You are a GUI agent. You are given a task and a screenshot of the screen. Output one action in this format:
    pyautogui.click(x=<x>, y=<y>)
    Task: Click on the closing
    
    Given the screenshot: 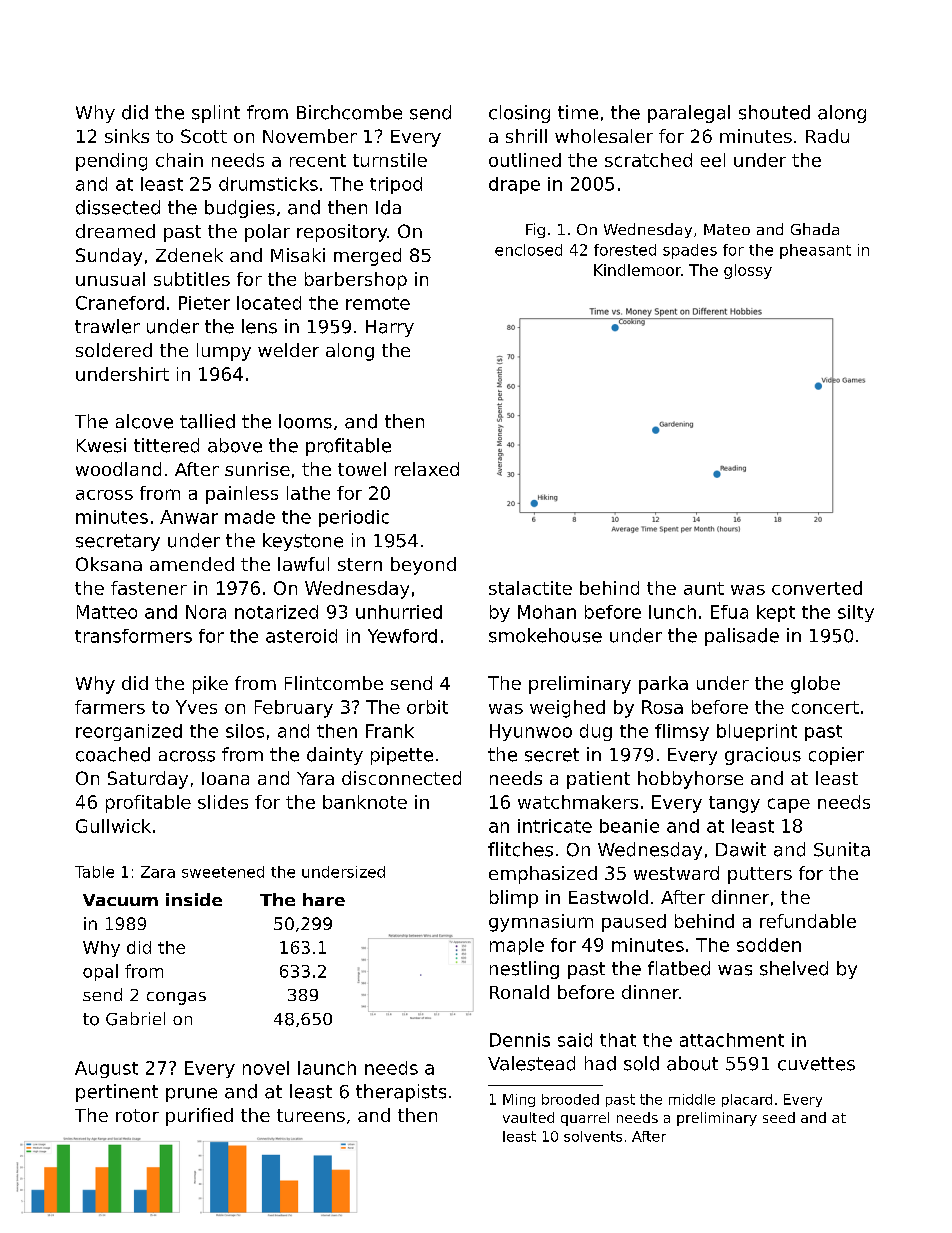 What is the action you would take?
    pyautogui.click(x=519, y=114)
